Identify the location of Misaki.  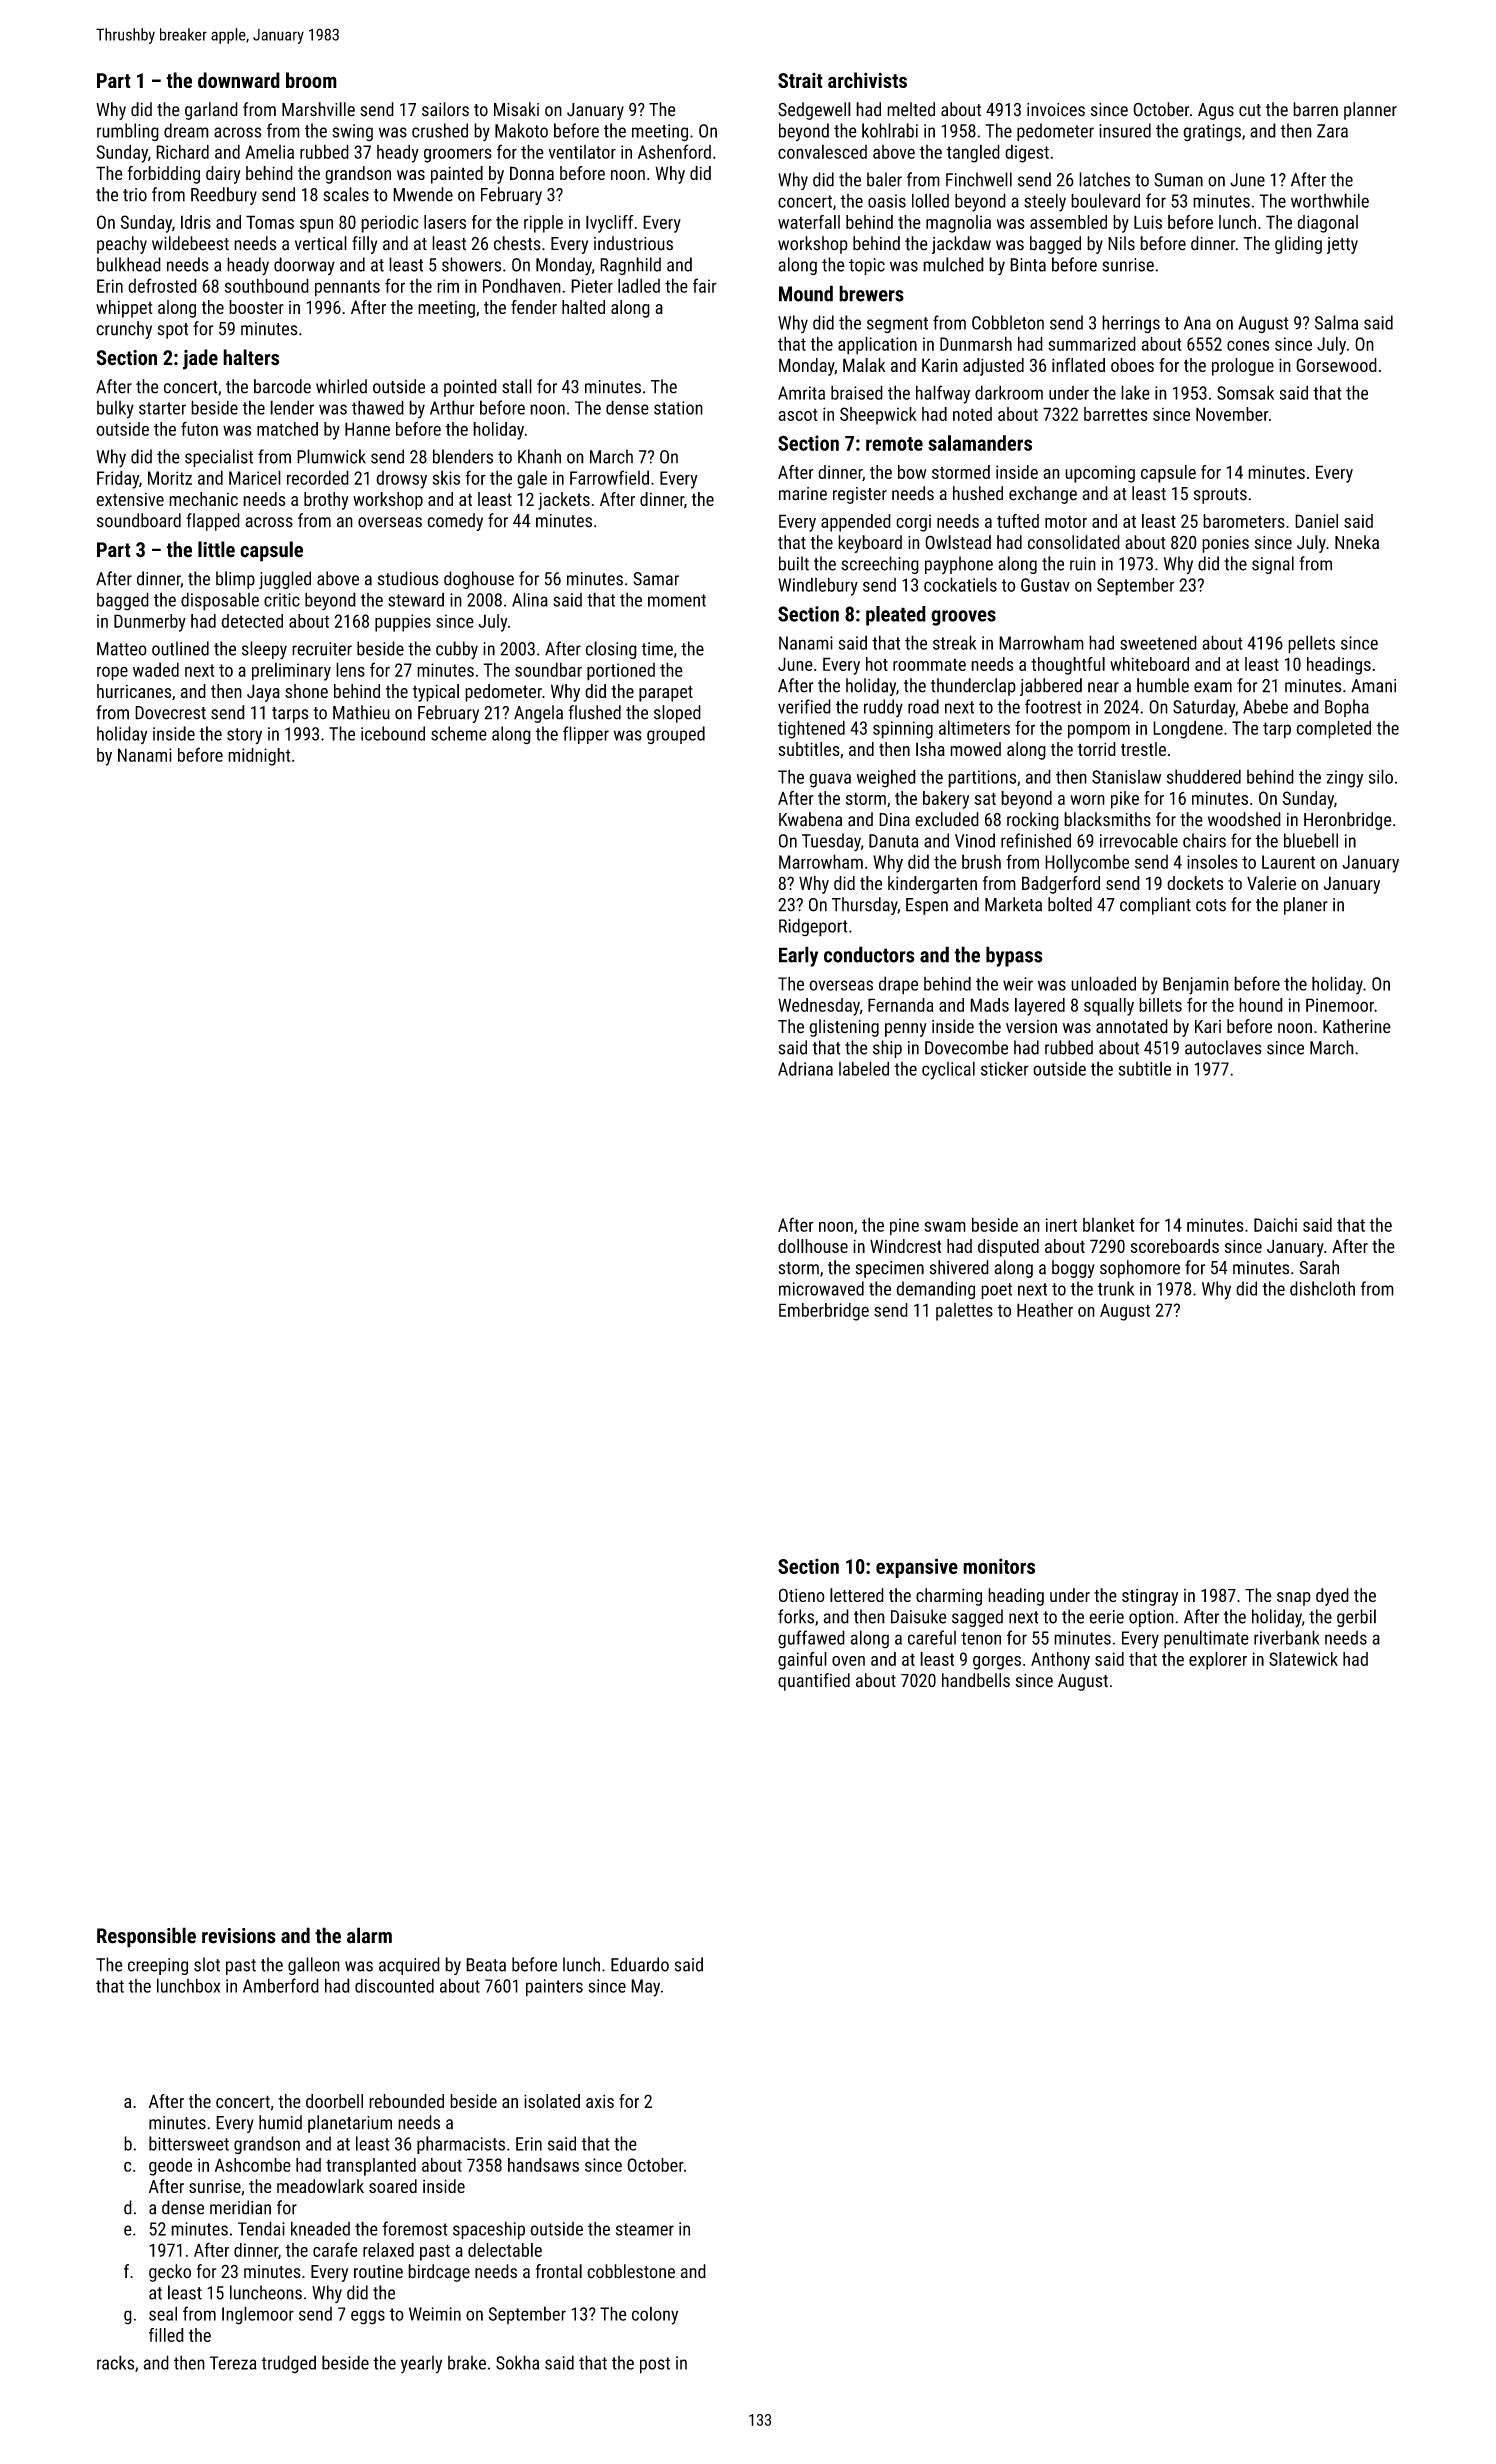
(516, 109).
